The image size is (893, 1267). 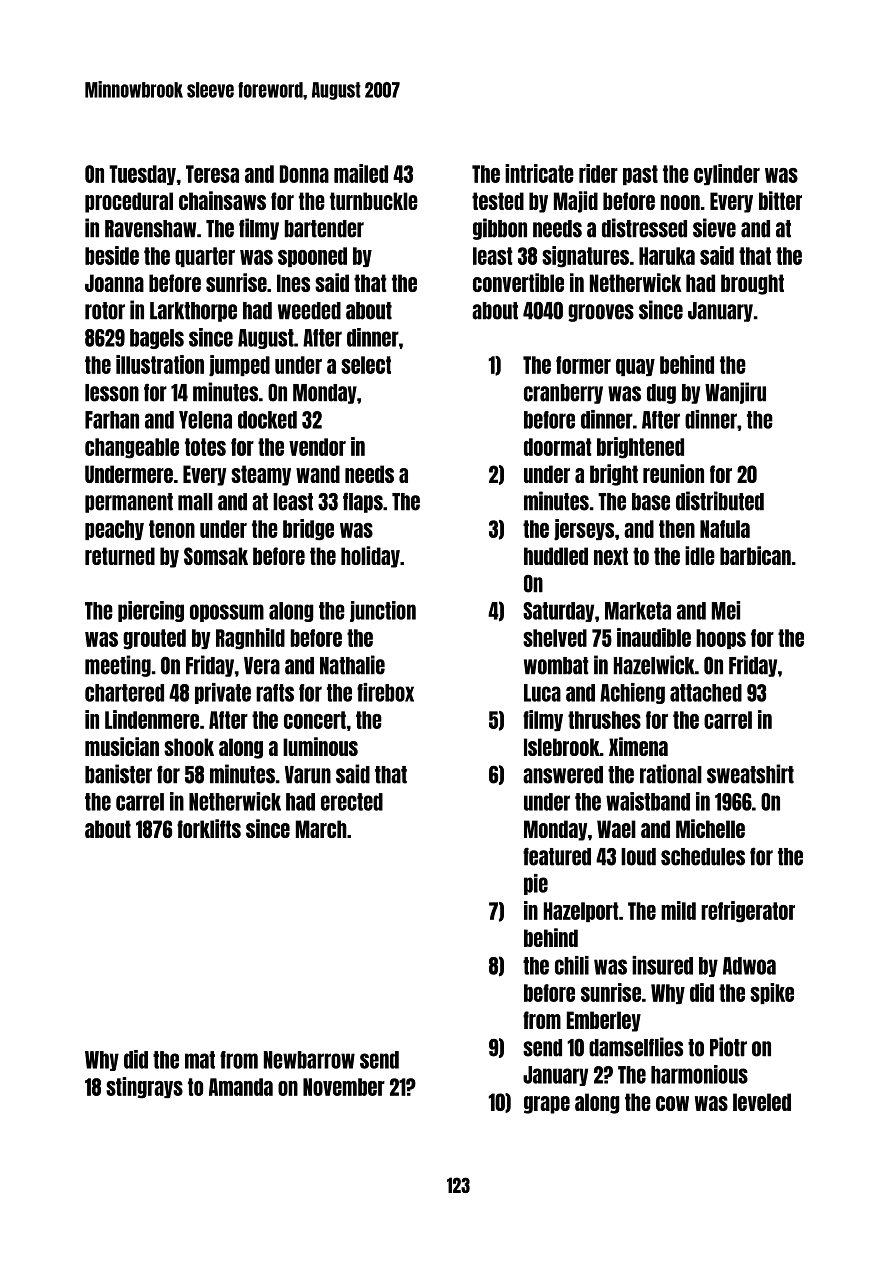 What do you see at coordinates (710, 828) in the page?
I see `Michelle` at bounding box center [710, 828].
